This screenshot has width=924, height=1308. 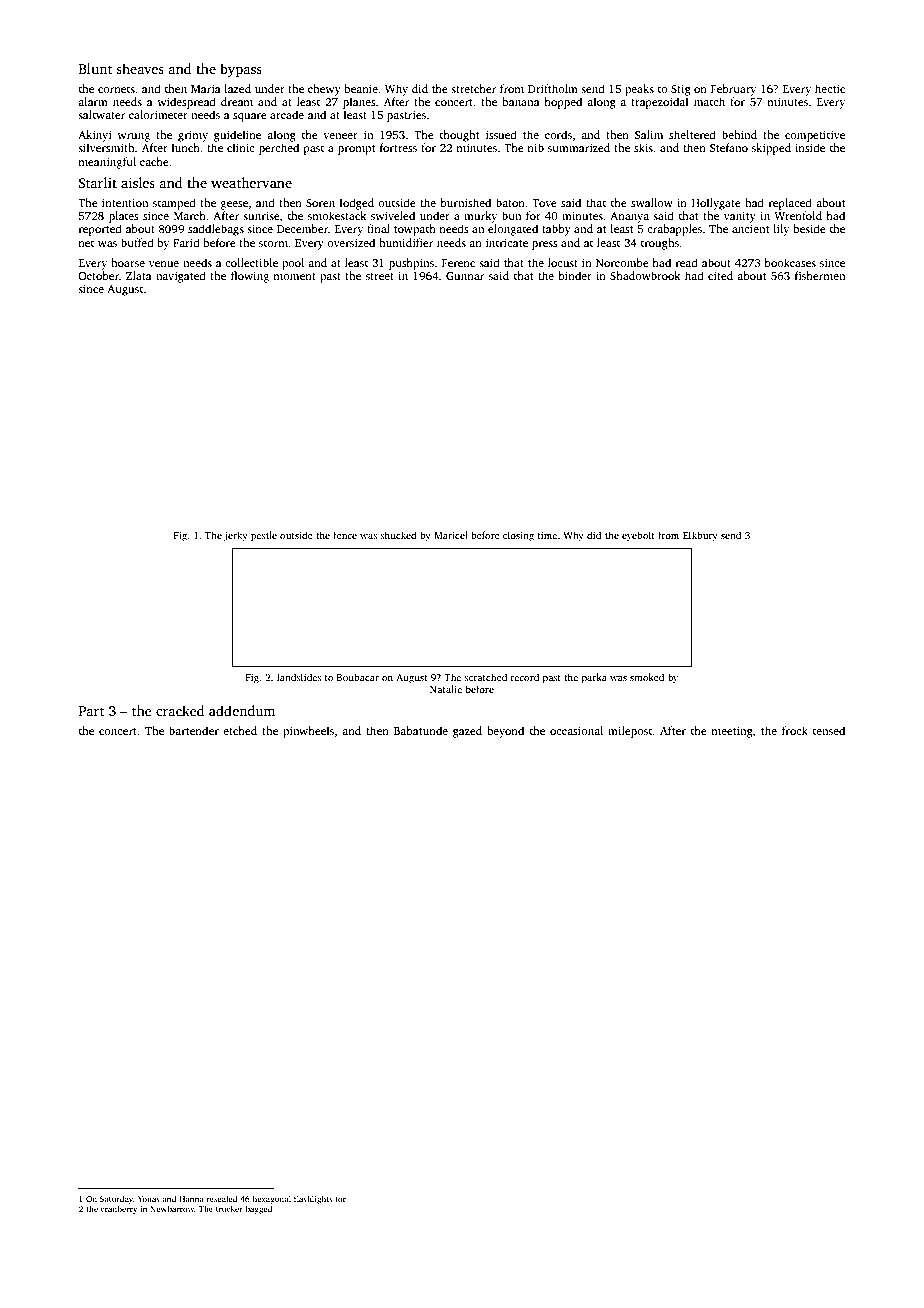 What do you see at coordinates (271, 1199) in the screenshot?
I see `hexagonal` at bounding box center [271, 1199].
